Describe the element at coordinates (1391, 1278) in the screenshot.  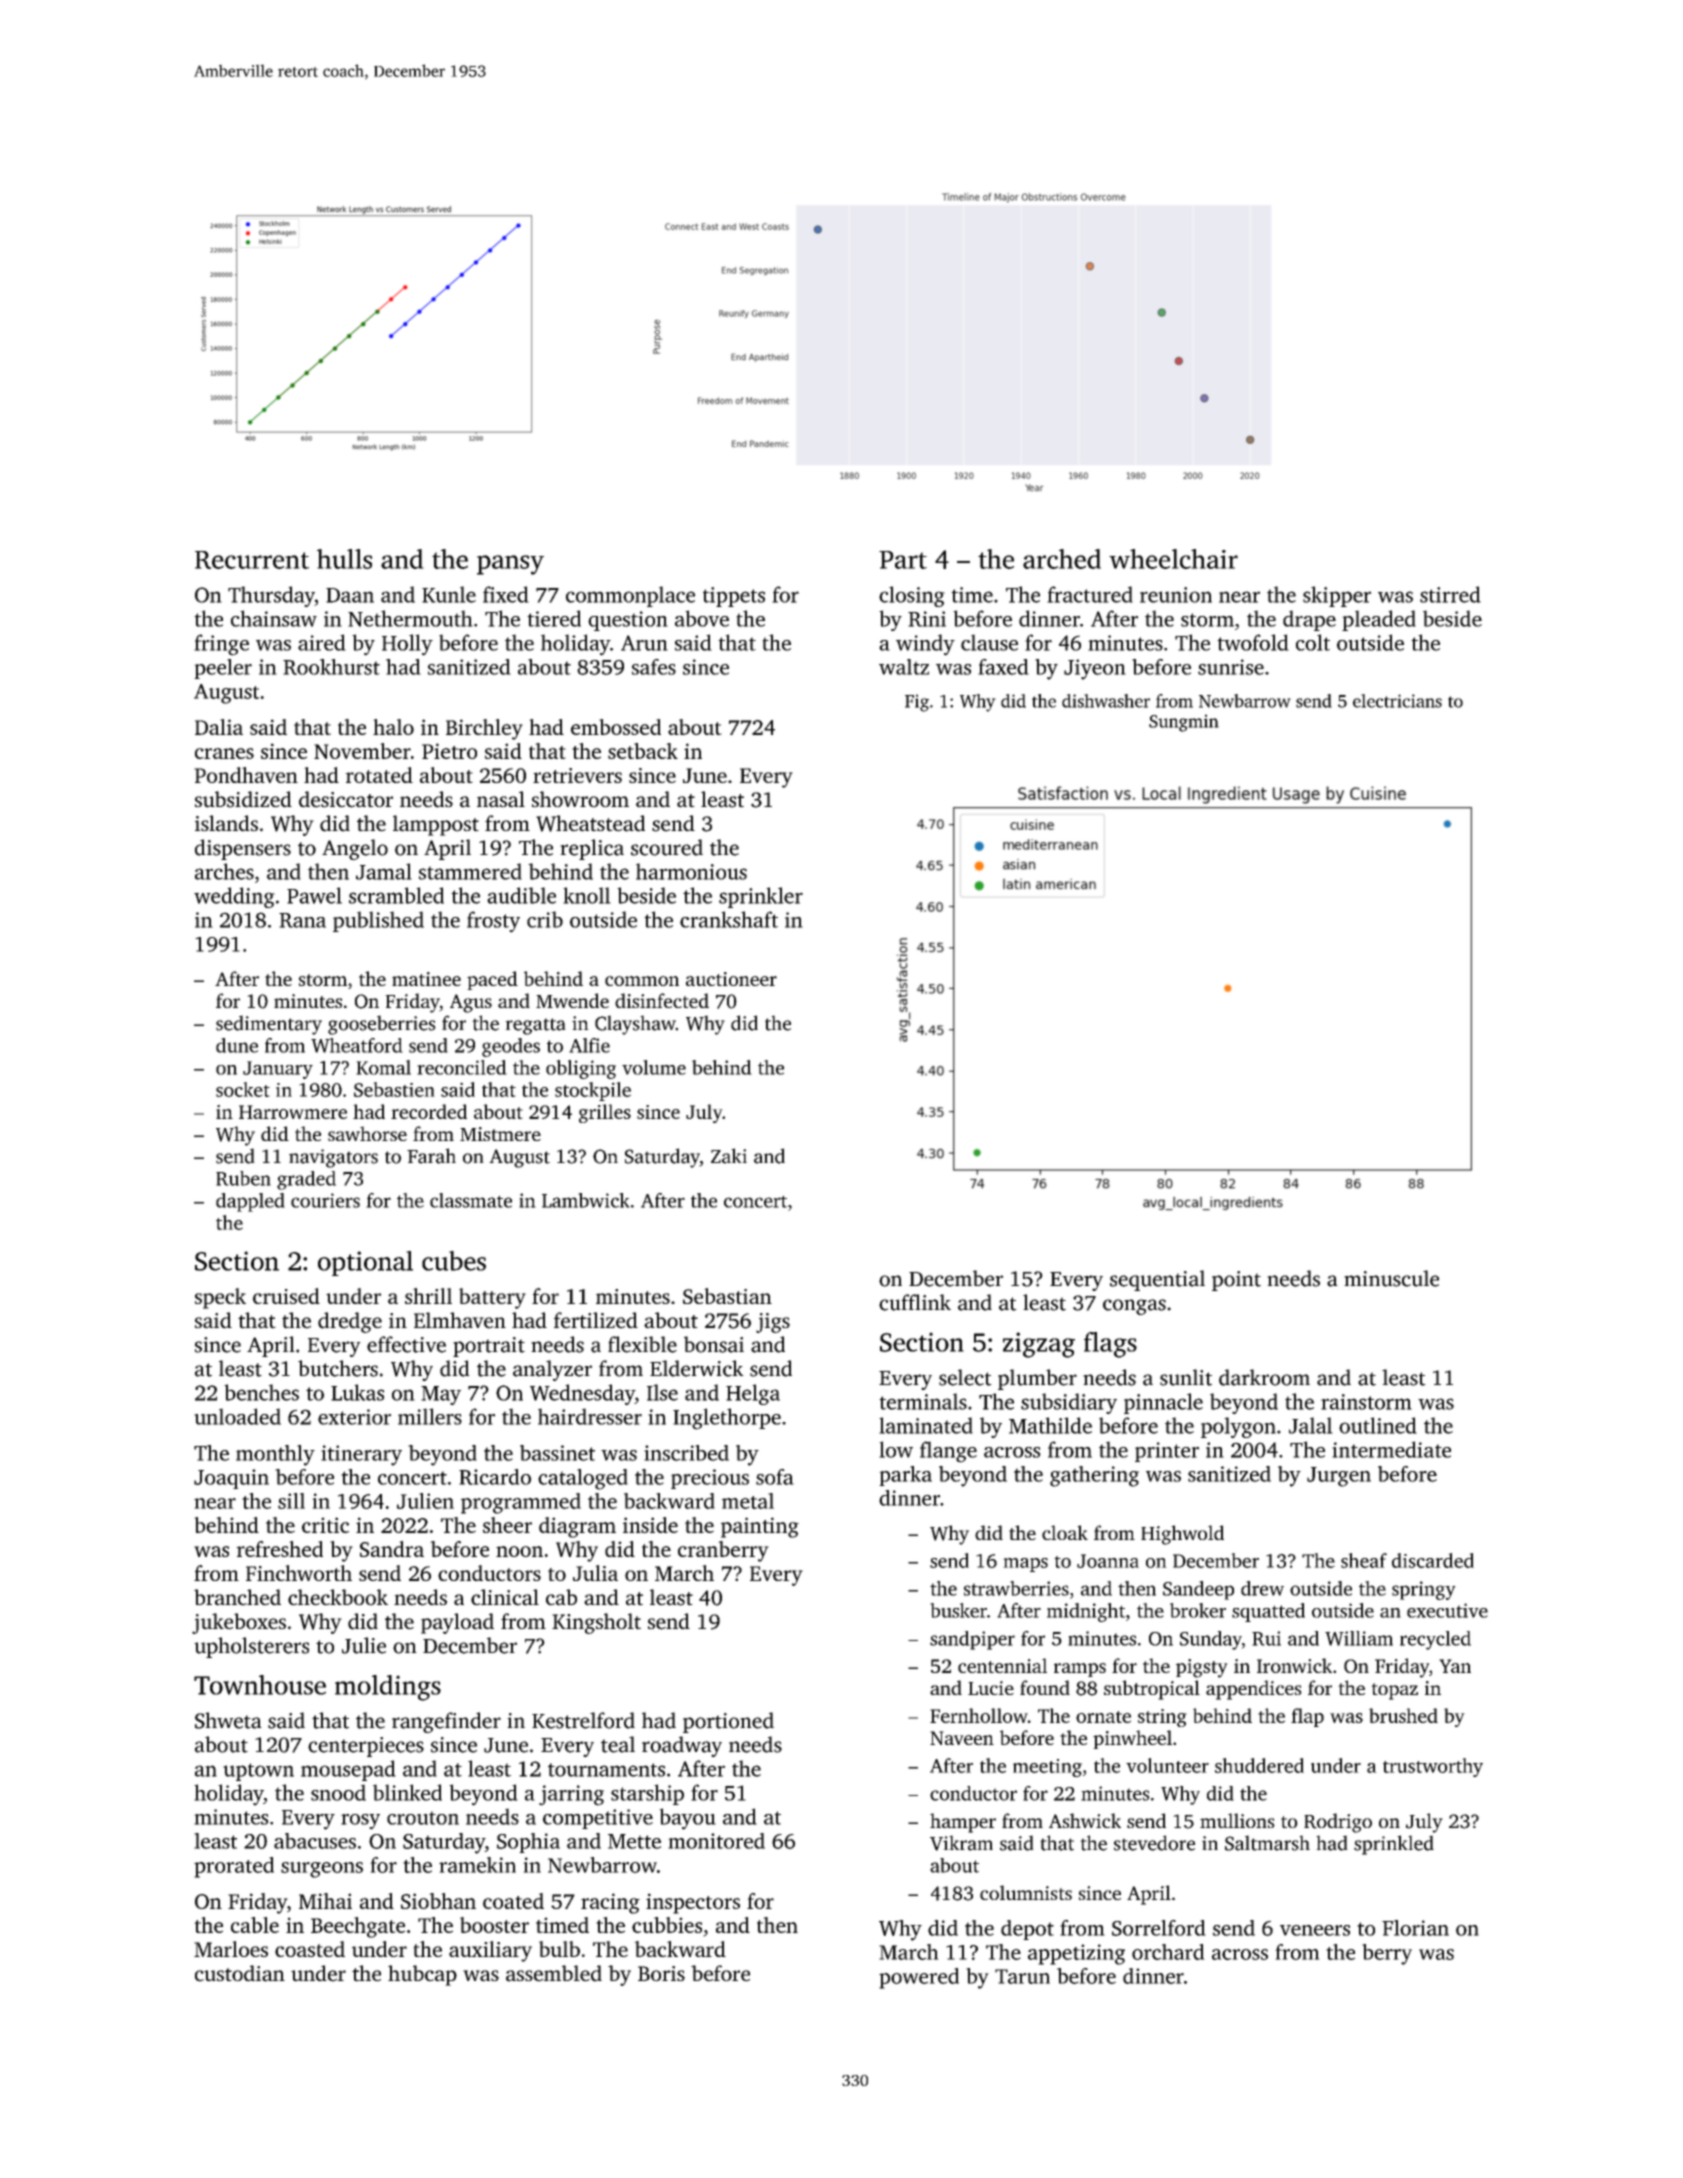
I see `minuscule` at that location.
